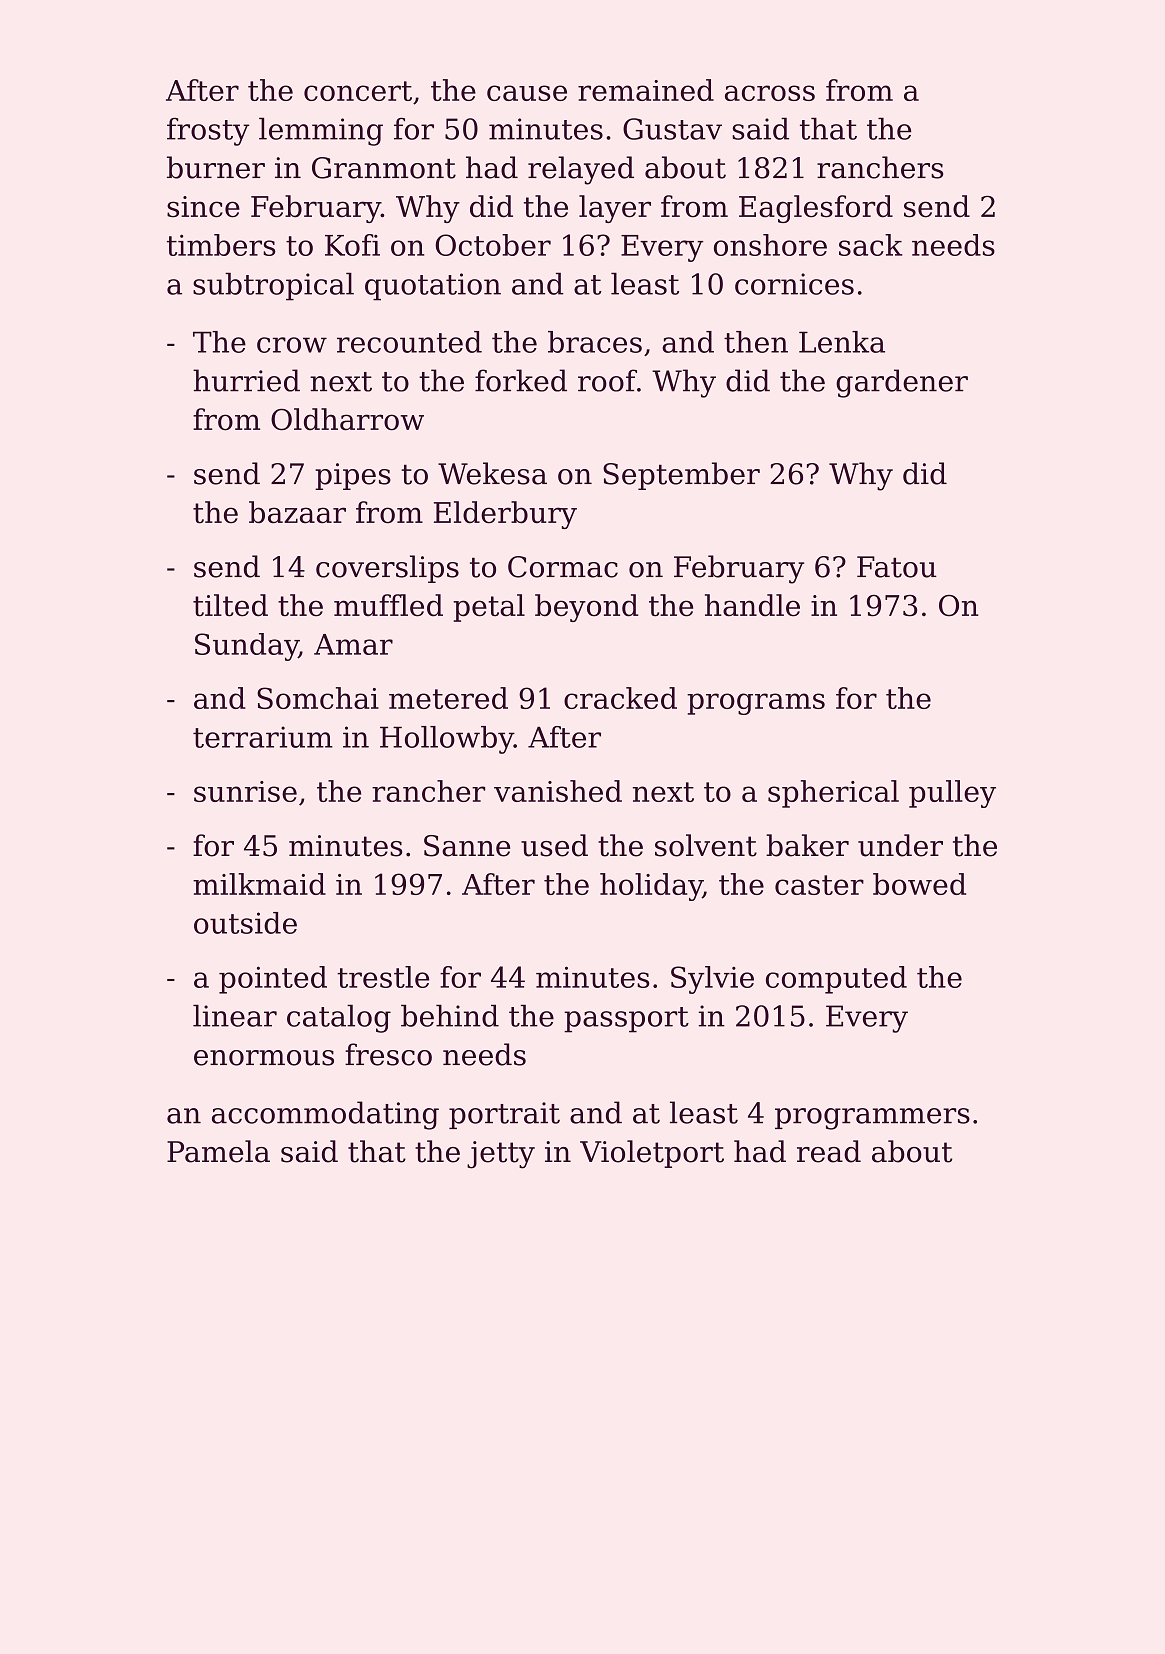  I want to click on programmers, so click(872, 1119).
